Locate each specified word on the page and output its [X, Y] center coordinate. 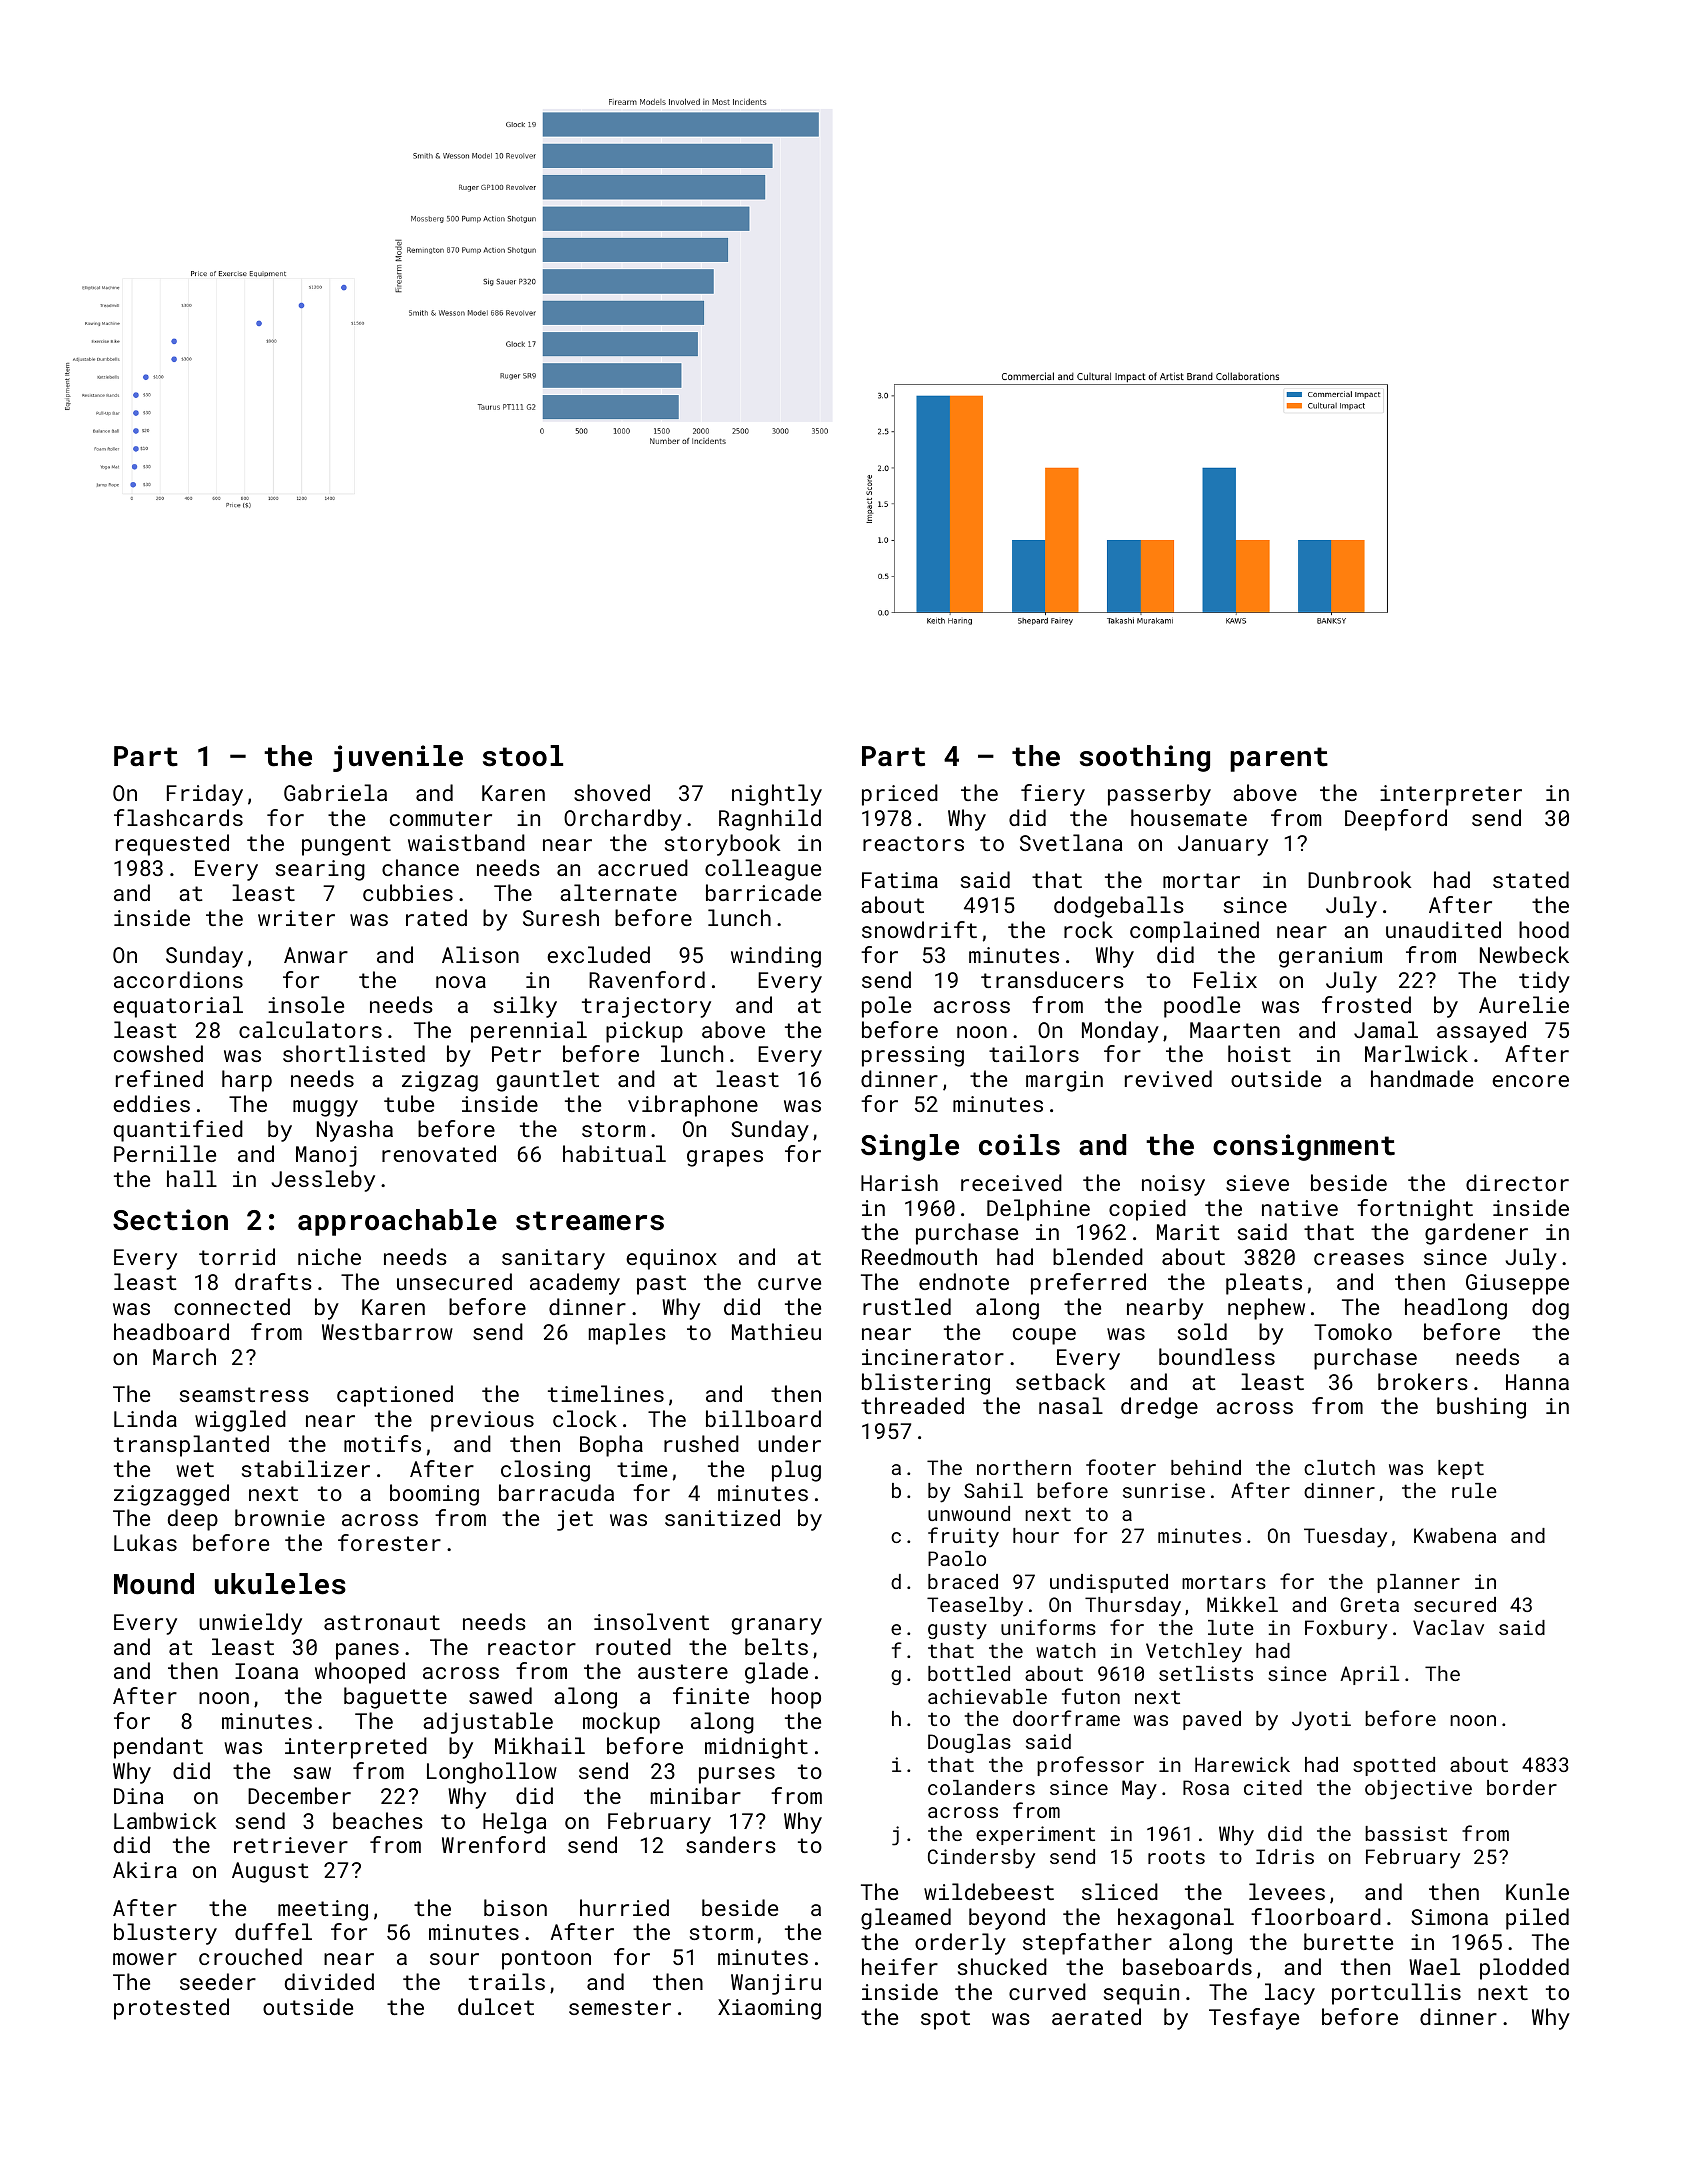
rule [1474, 1490]
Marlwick [1416, 1053]
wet [195, 1469]
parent [1279, 759]
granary [777, 1626]
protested [171, 2009]
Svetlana [1071, 842]
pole [886, 1007]
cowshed [158, 1053]
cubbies [408, 892]
